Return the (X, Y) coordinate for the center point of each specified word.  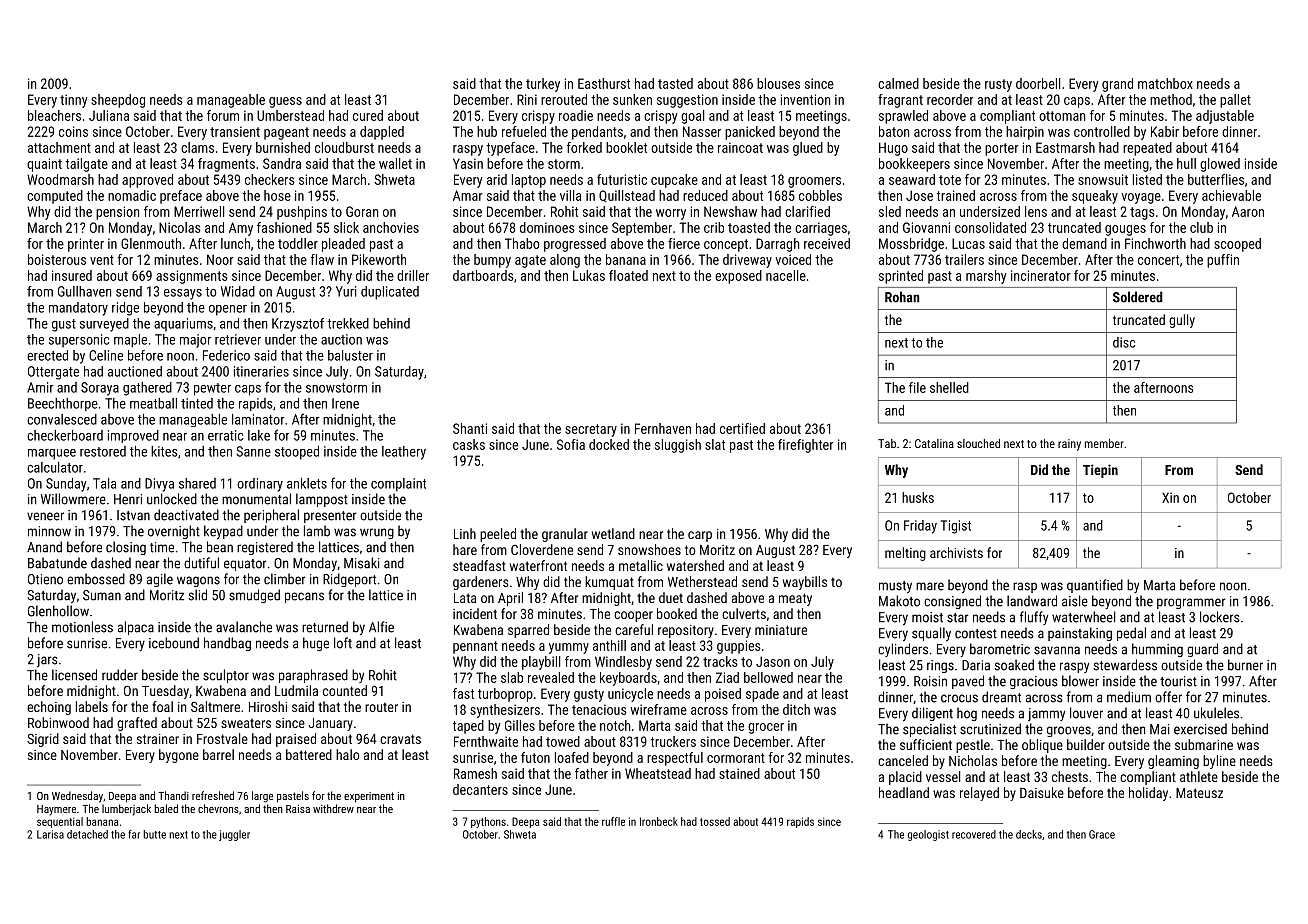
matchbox (1165, 83)
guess (285, 102)
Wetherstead (702, 581)
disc (1124, 342)
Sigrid (43, 740)
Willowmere (73, 499)
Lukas (589, 275)
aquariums (183, 324)
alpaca (136, 628)
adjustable (1225, 117)
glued (808, 149)
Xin (1170, 497)
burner (1245, 665)
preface (181, 197)
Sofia (571, 444)
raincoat (740, 147)
